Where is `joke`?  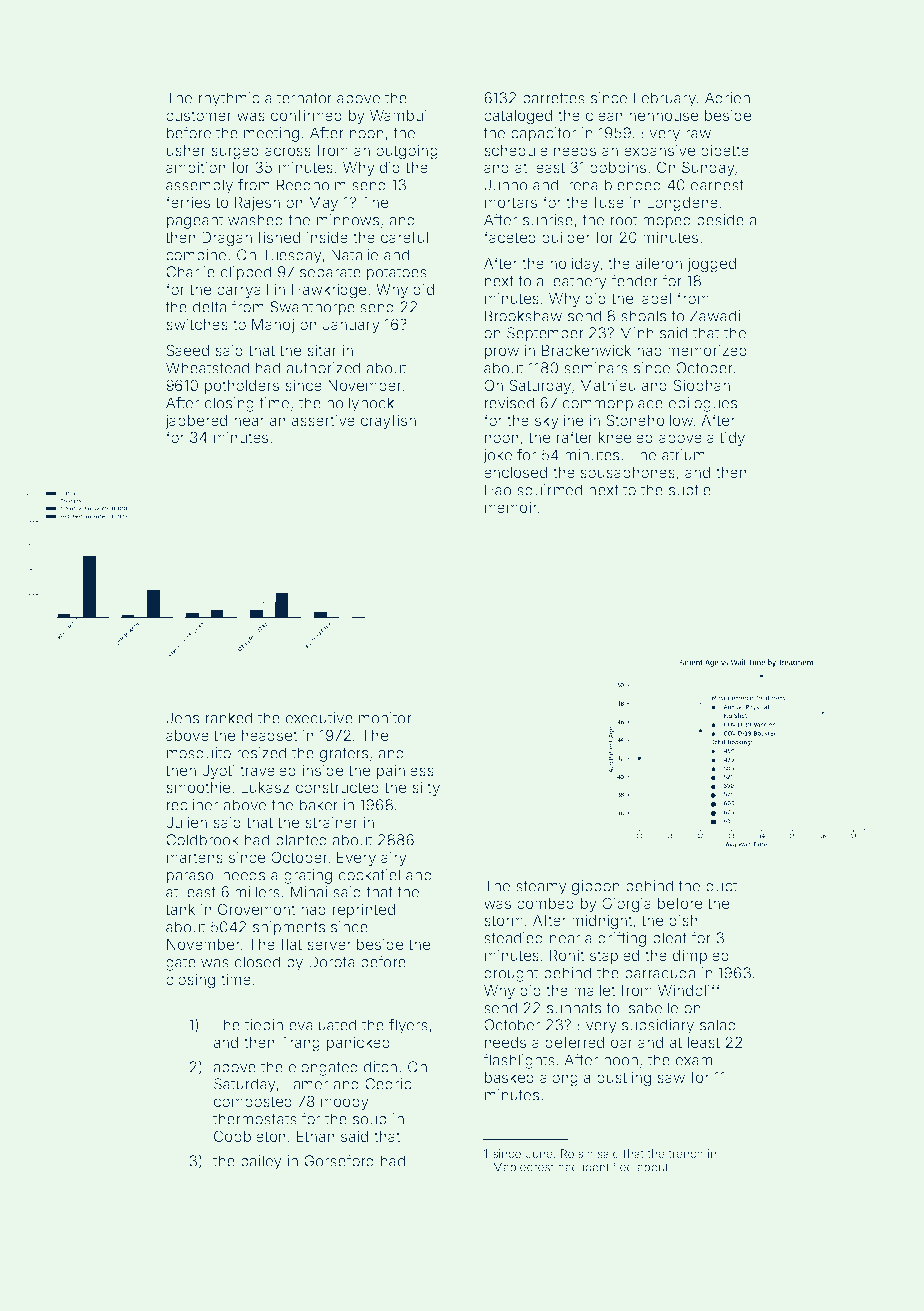
joke is located at coordinates (498, 456).
